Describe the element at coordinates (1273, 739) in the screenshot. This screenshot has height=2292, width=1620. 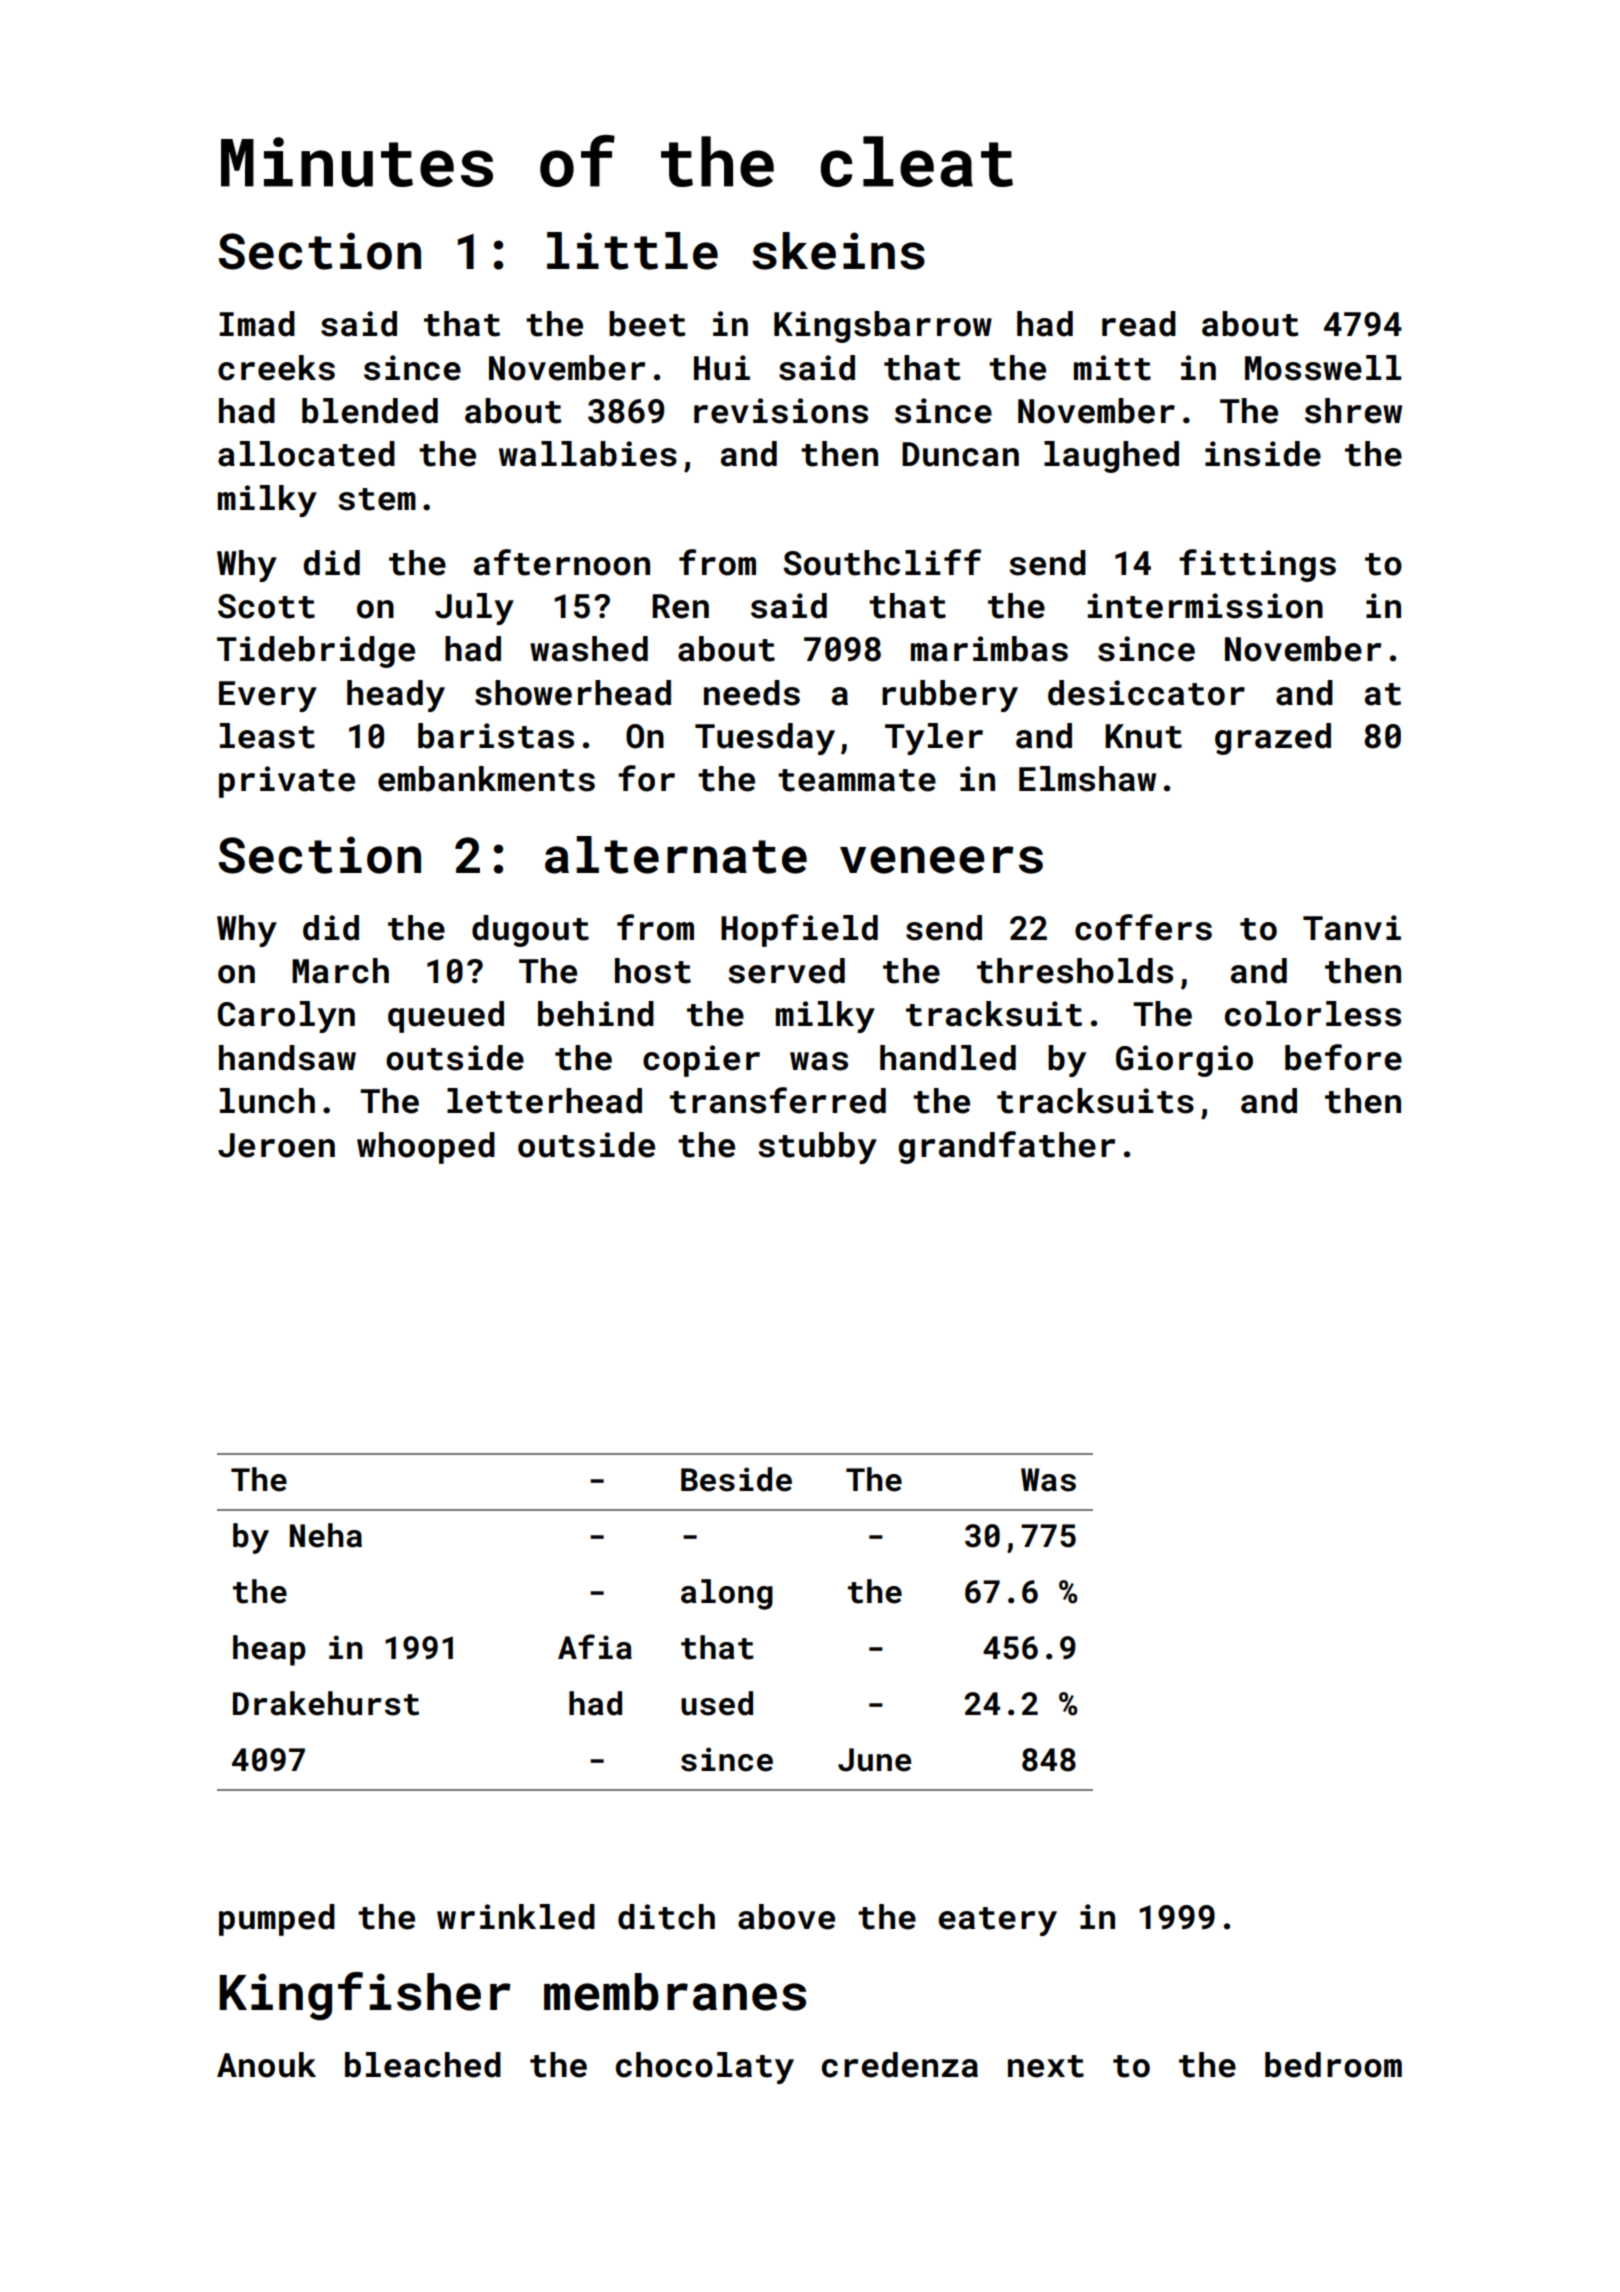
I see `grazed` at that location.
